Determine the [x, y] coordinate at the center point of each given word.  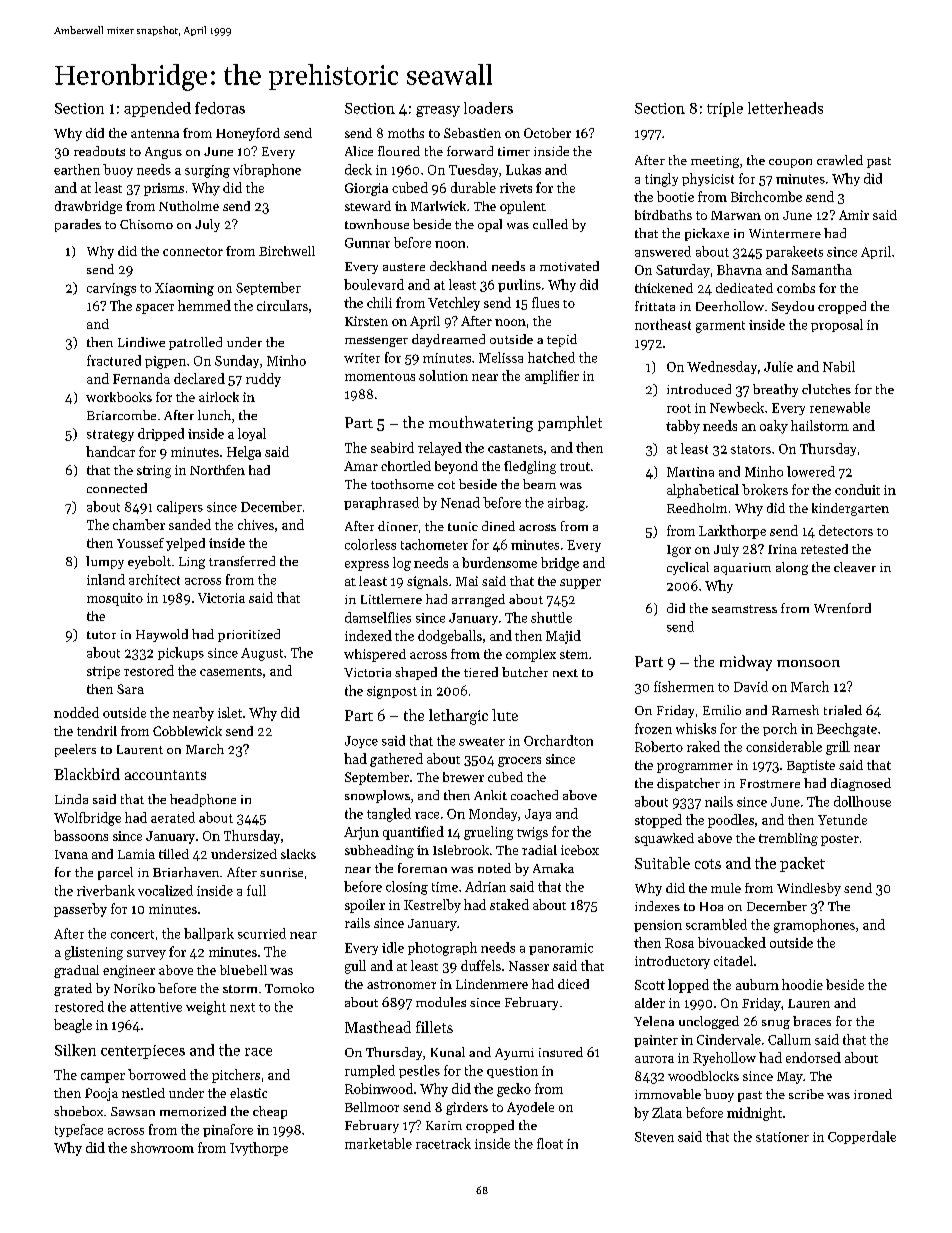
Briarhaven [186, 872]
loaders [488, 108]
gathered [396, 760]
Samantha [822, 269]
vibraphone [267, 170]
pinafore [228, 1130]
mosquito [115, 599]
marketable [378, 1143]
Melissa [501, 357]
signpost [392, 692]
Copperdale [862, 1137]
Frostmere [770, 783]
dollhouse [862, 801]
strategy [110, 436]
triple [725, 109]
